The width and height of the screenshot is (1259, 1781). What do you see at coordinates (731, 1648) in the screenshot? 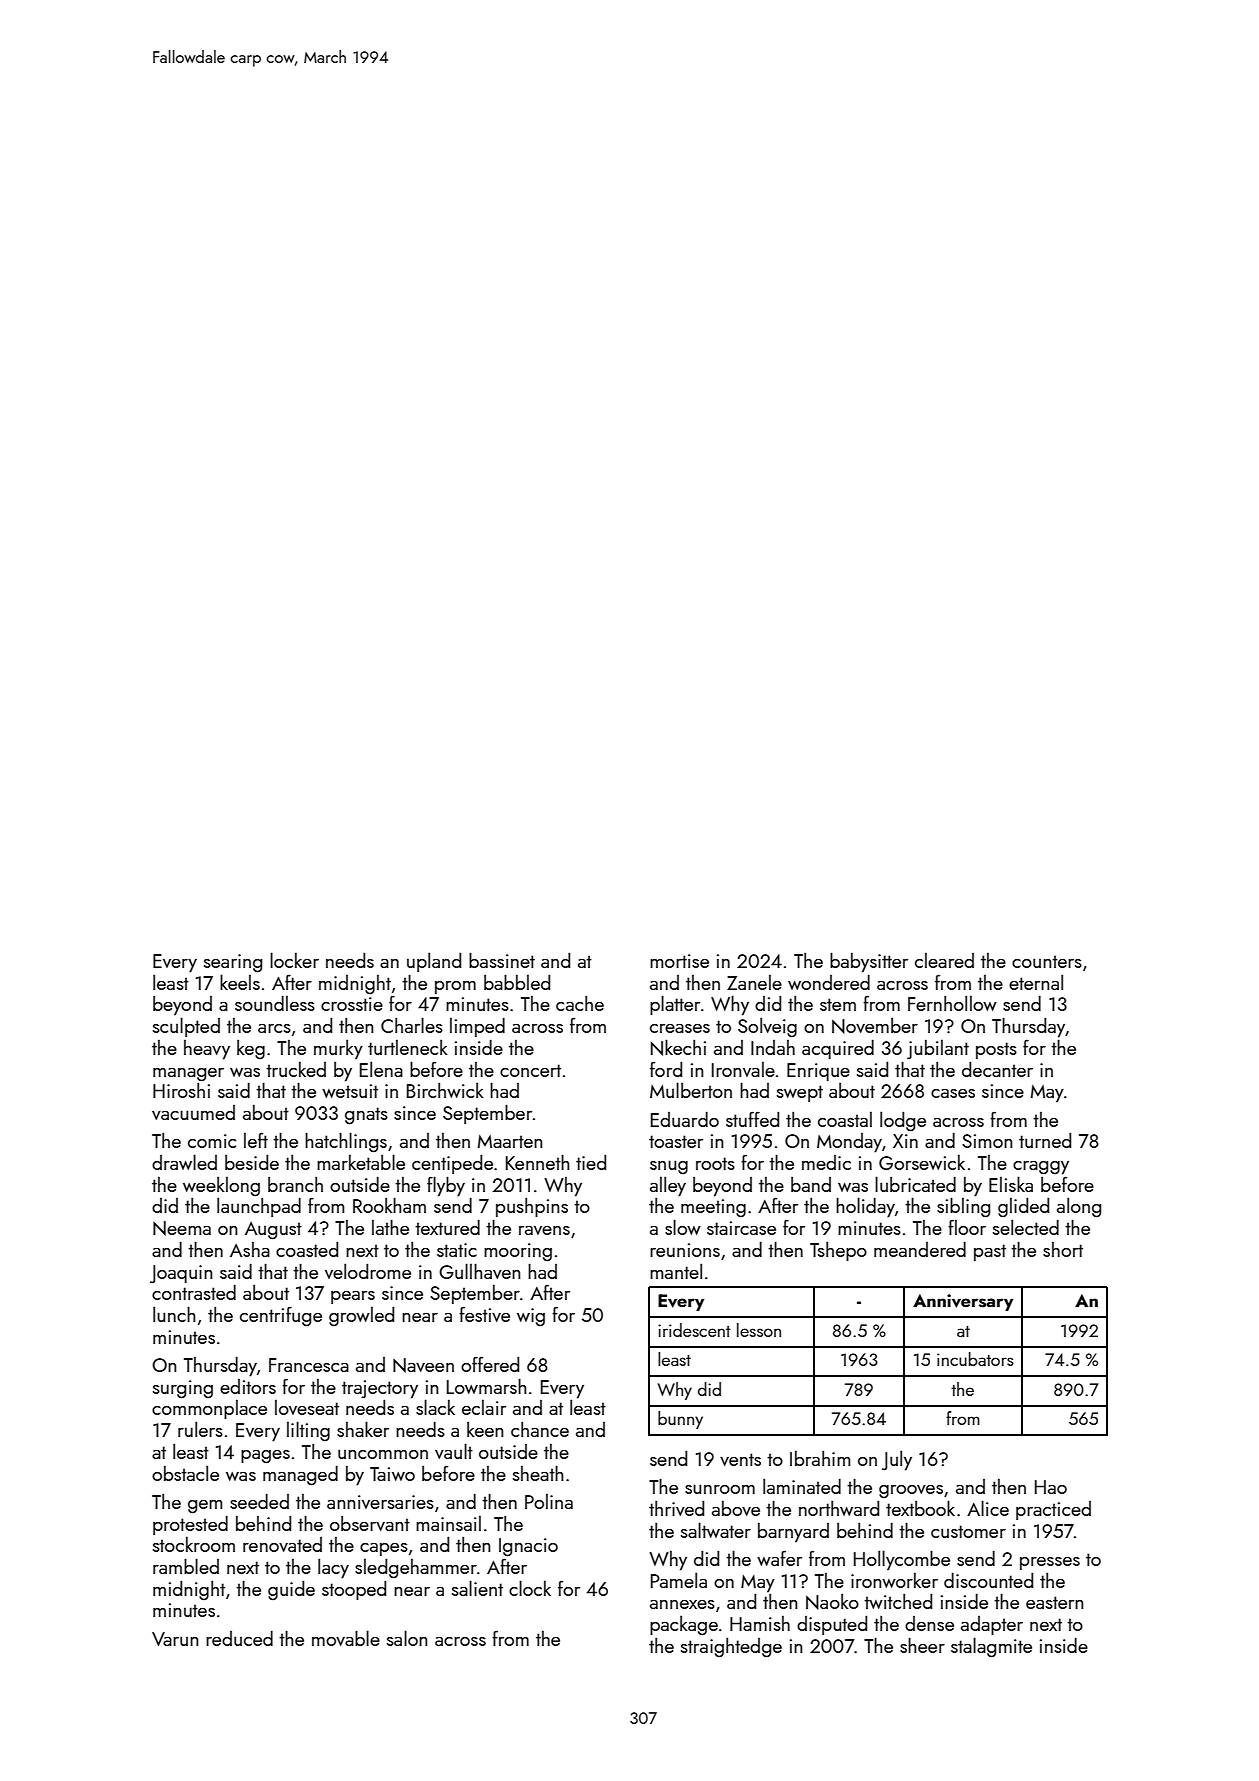
I see `straightedge` at bounding box center [731, 1648].
